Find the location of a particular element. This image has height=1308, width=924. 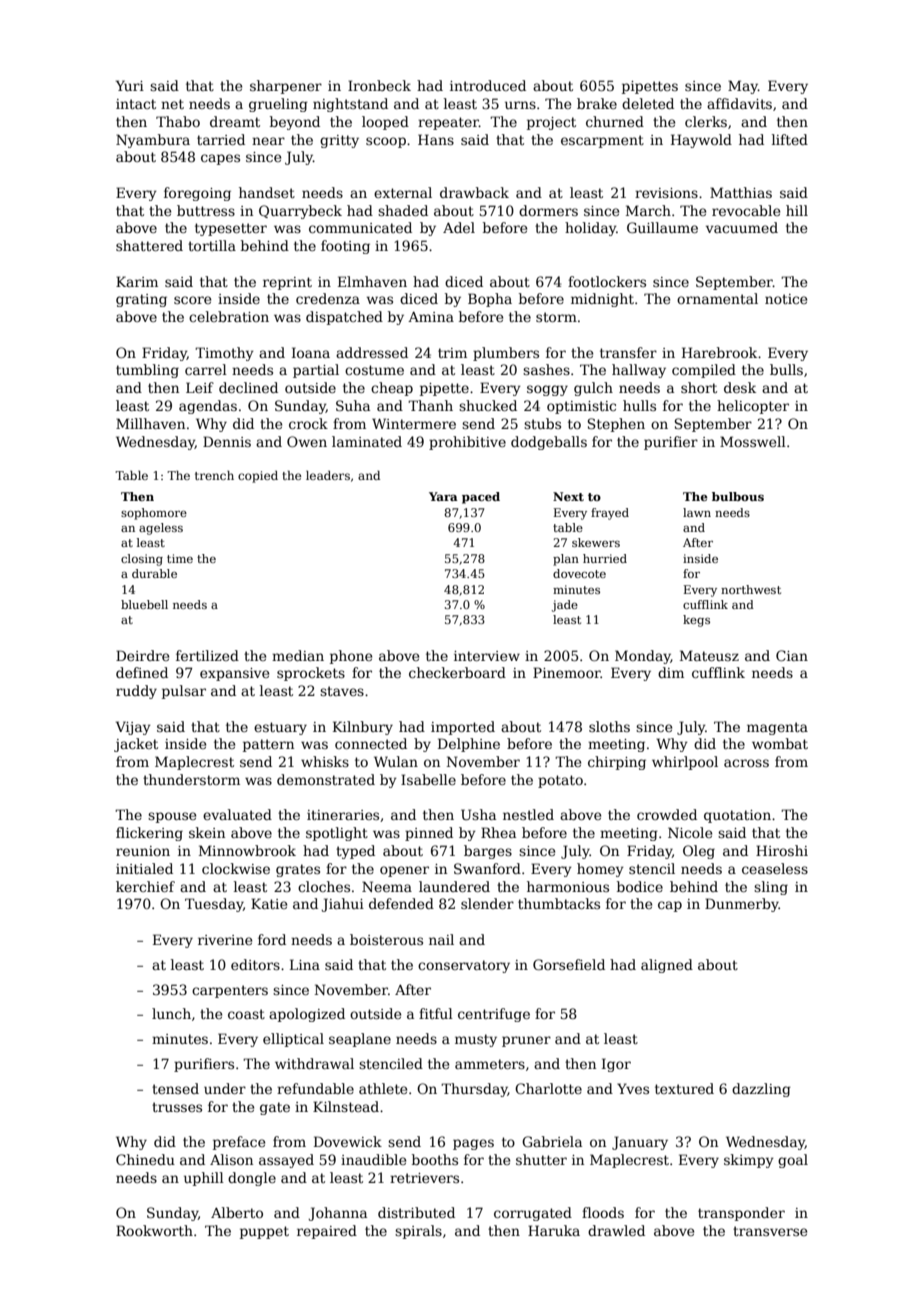

carpenters is located at coordinates (230, 991).
